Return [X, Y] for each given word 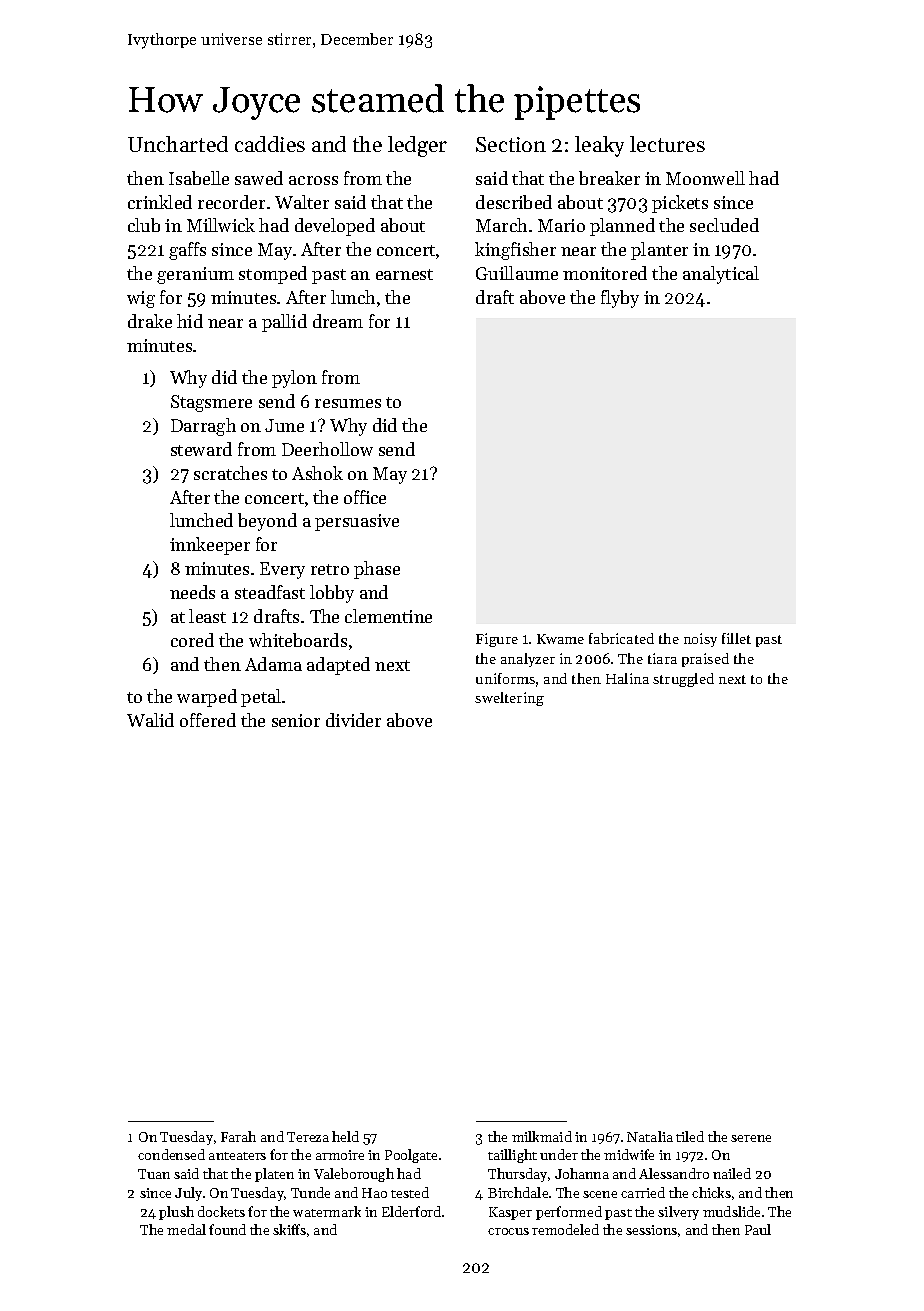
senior [296, 720]
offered [208, 720]
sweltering [509, 699]
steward [201, 449]
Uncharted [178, 144]
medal [186, 1229]
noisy [700, 640]
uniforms [505, 678]
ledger [417, 146]
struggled [683, 680]
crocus [508, 1231]
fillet [736, 638]
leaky [599, 146]
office [365, 497]
